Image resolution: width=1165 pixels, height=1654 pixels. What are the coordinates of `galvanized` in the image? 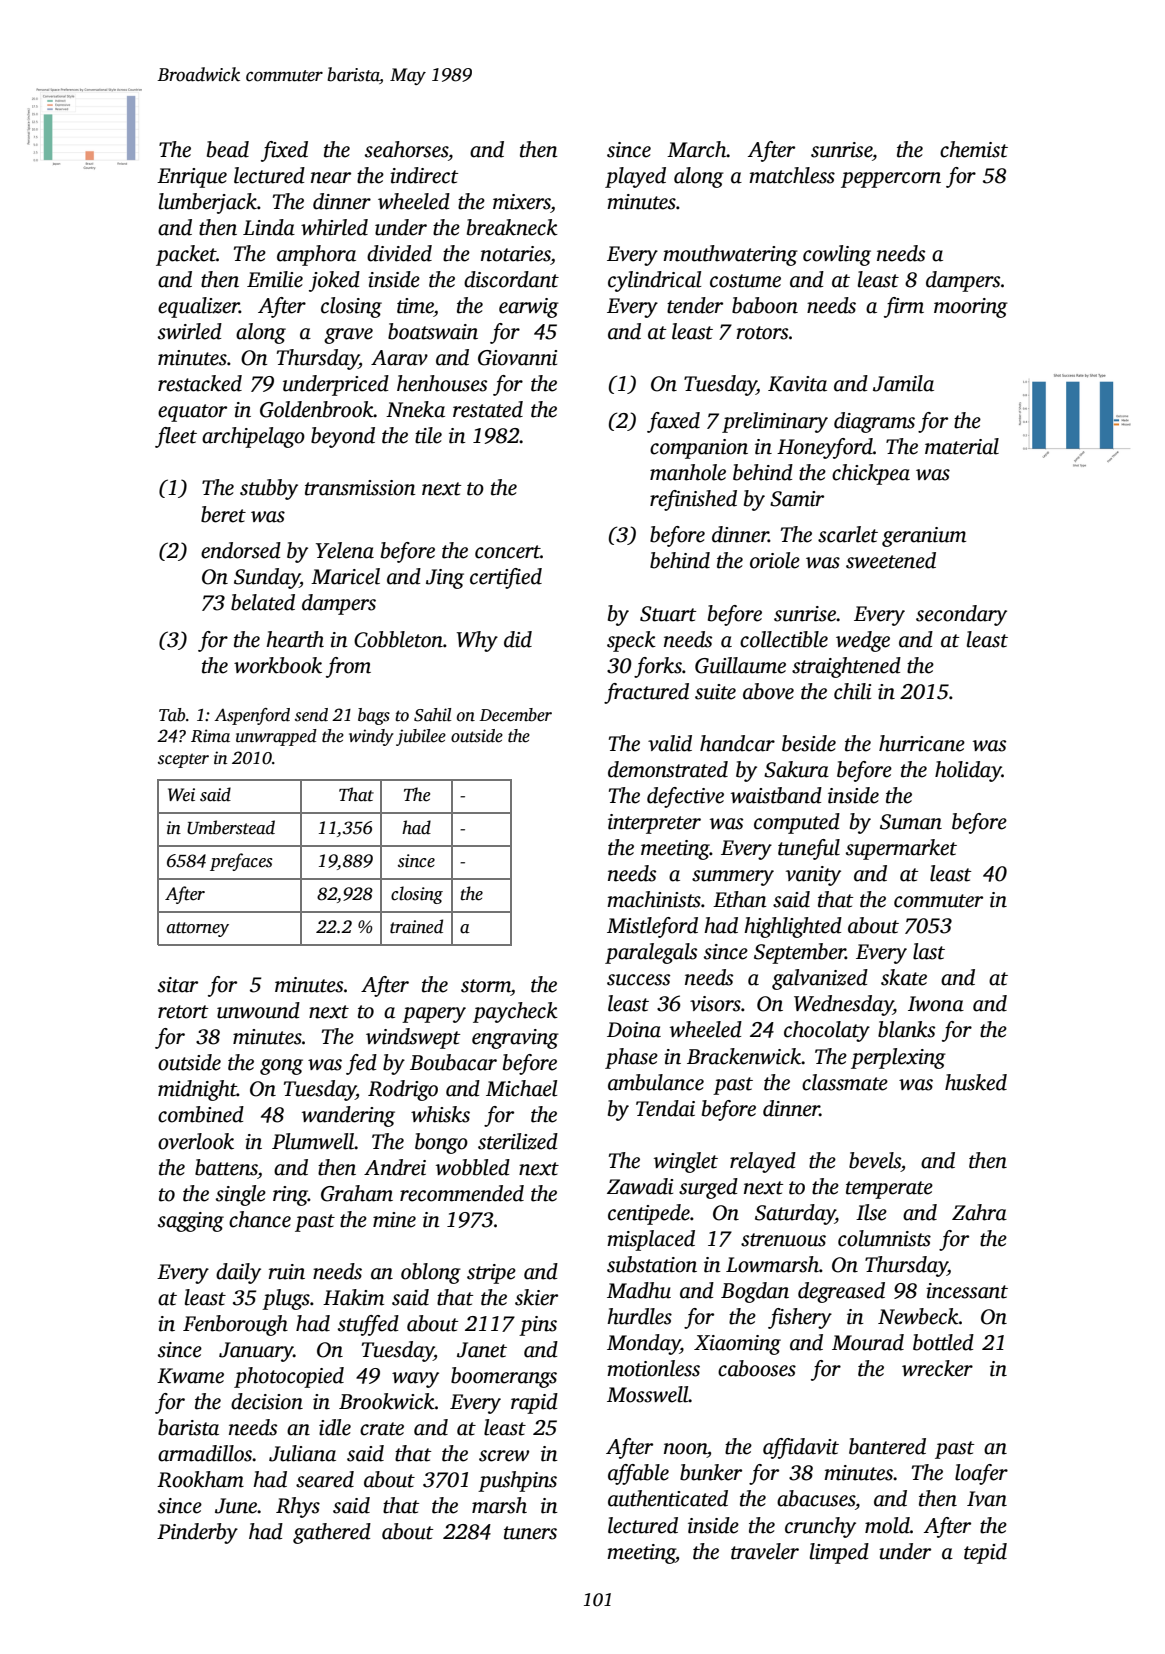 It's located at (820, 979).
